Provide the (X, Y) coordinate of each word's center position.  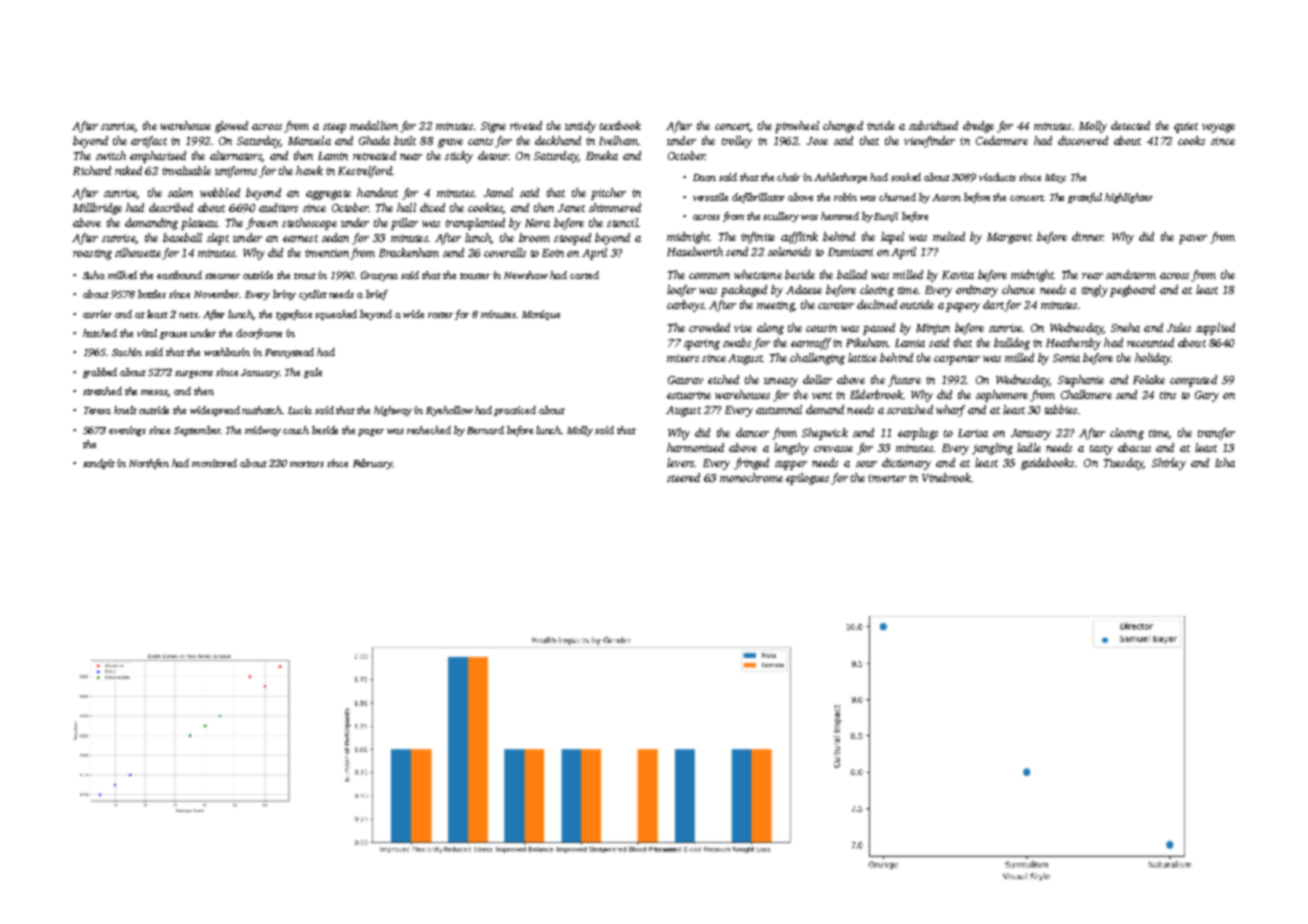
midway (263, 431)
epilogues (807, 479)
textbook (620, 125)
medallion (374, 125)
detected (1130, 125)
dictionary (906, 464)
